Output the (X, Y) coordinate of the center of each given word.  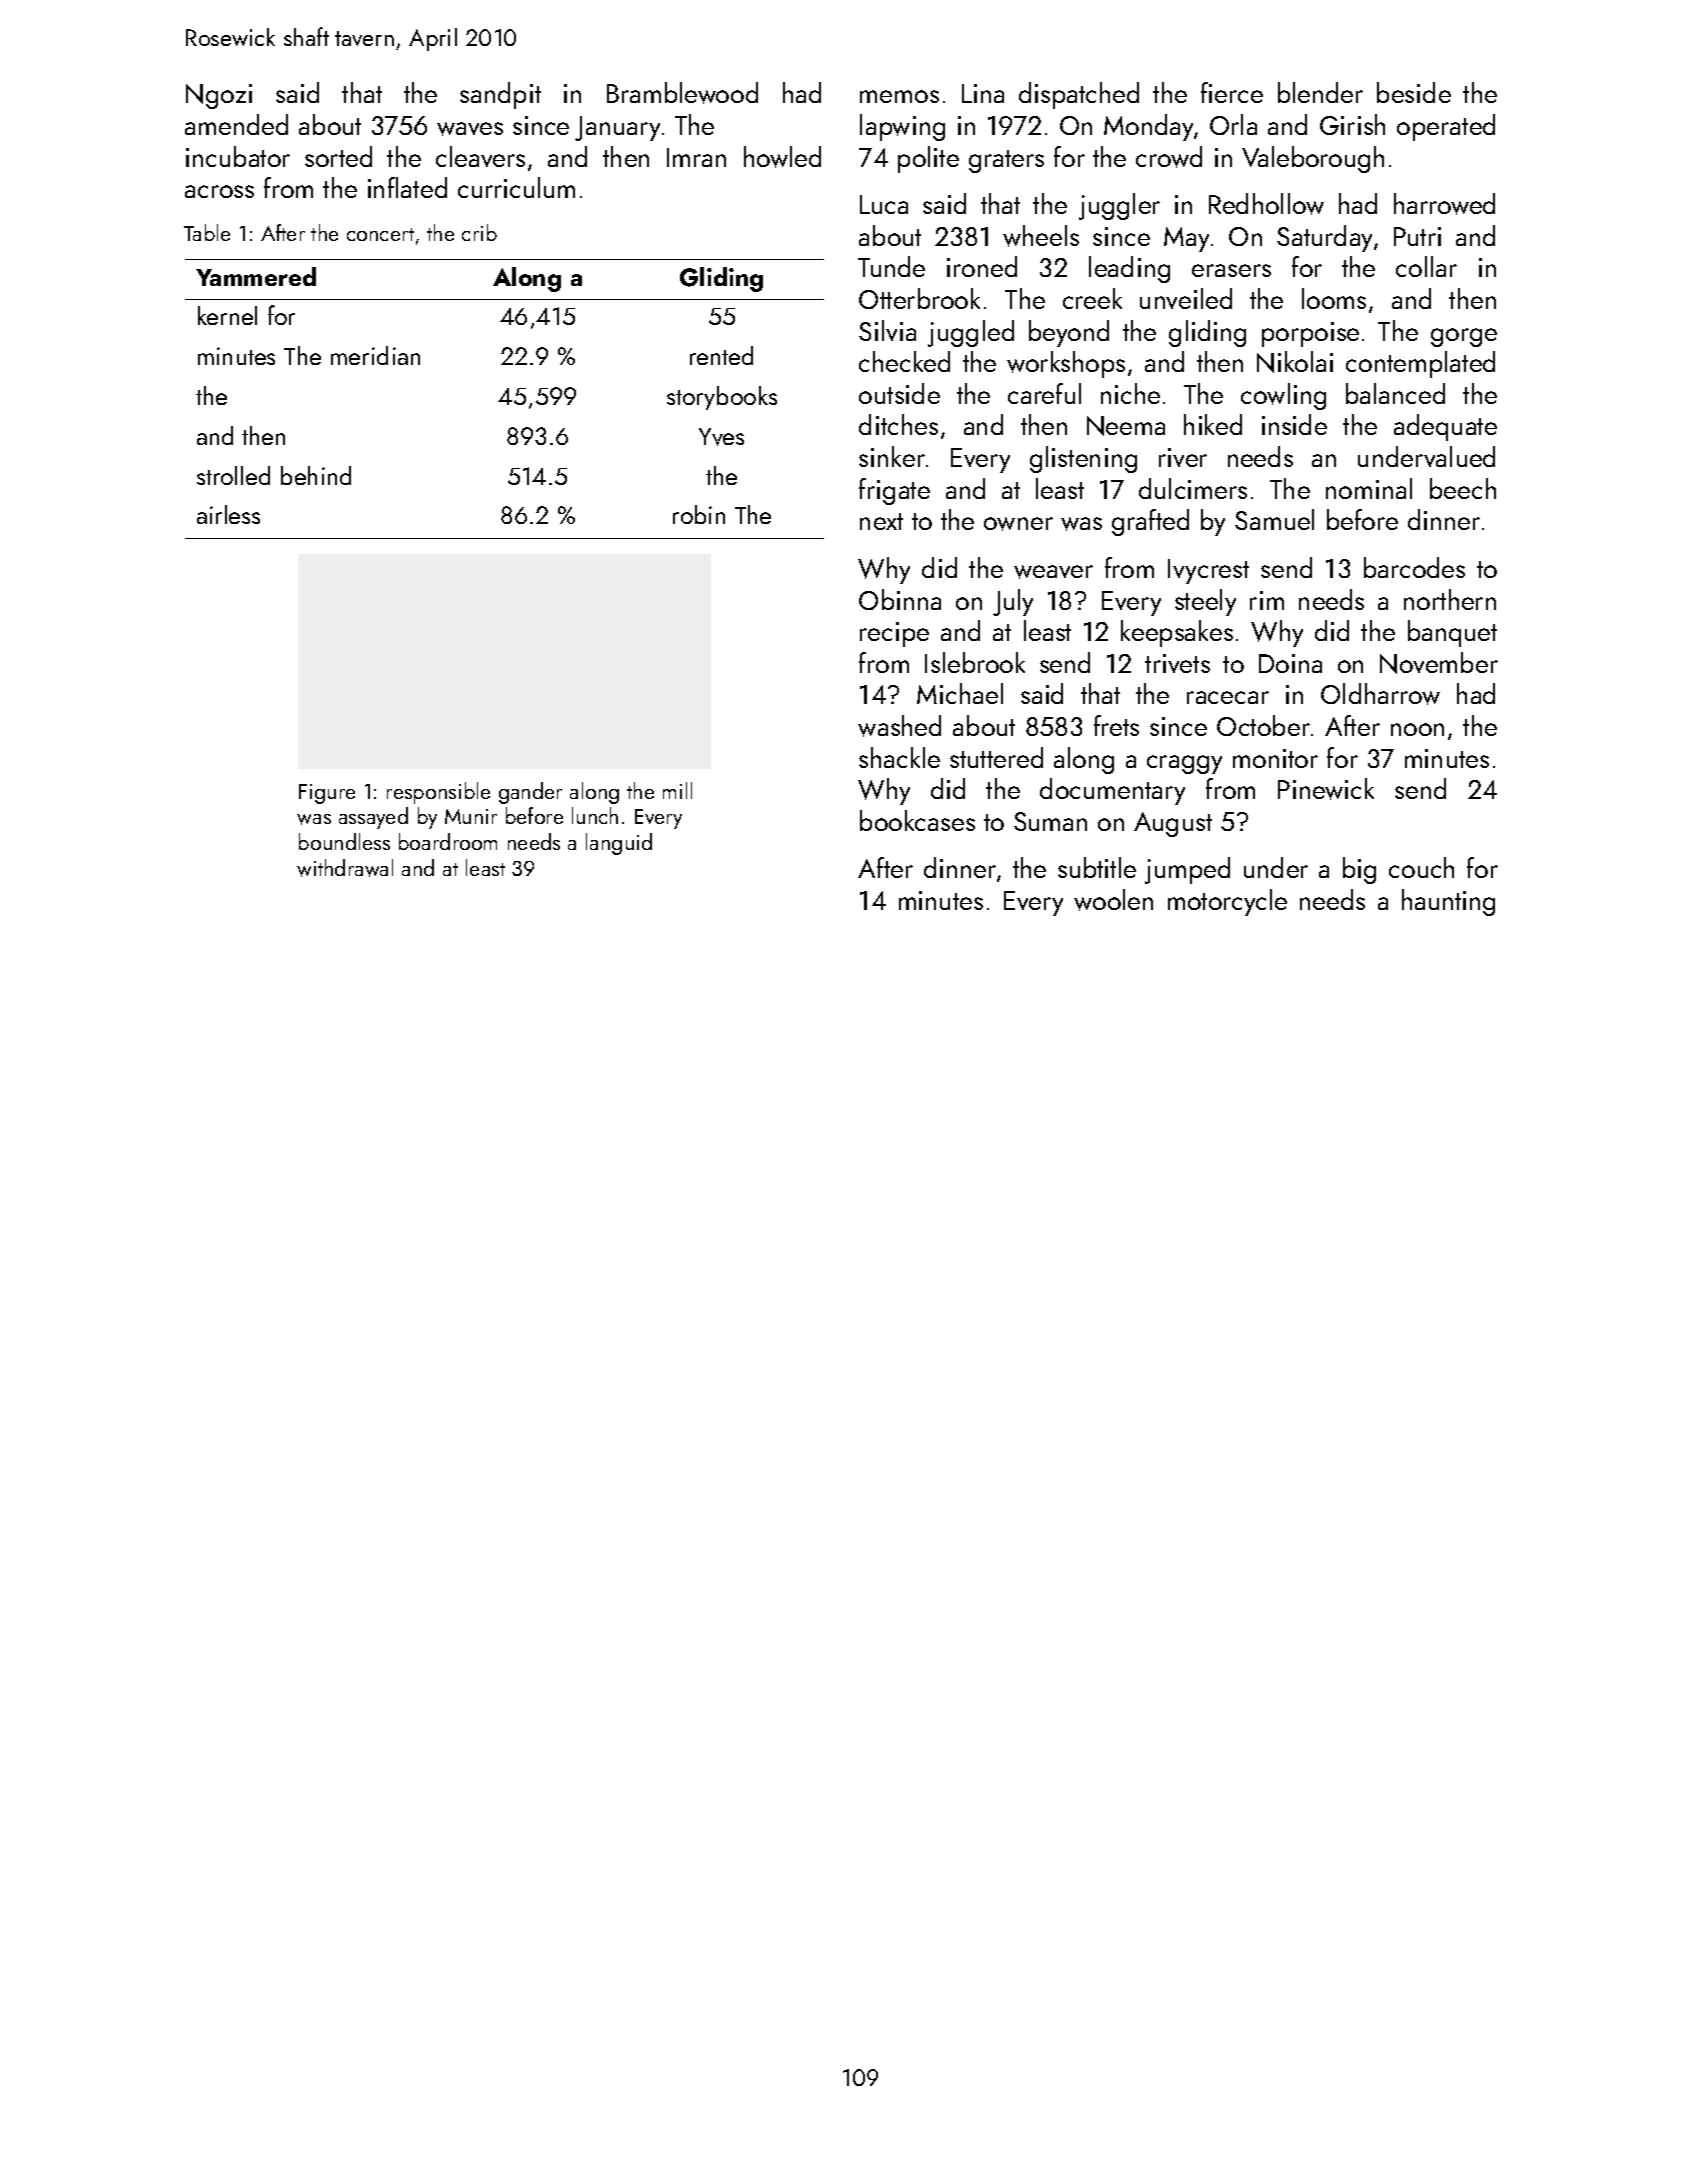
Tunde (891, 266)
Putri (1417, 236)
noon (1417, 729)
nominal (1369, 488)
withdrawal (345, 868)
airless (228, 514)
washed (899, 726)
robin (699, 514)
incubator (238, 156)
